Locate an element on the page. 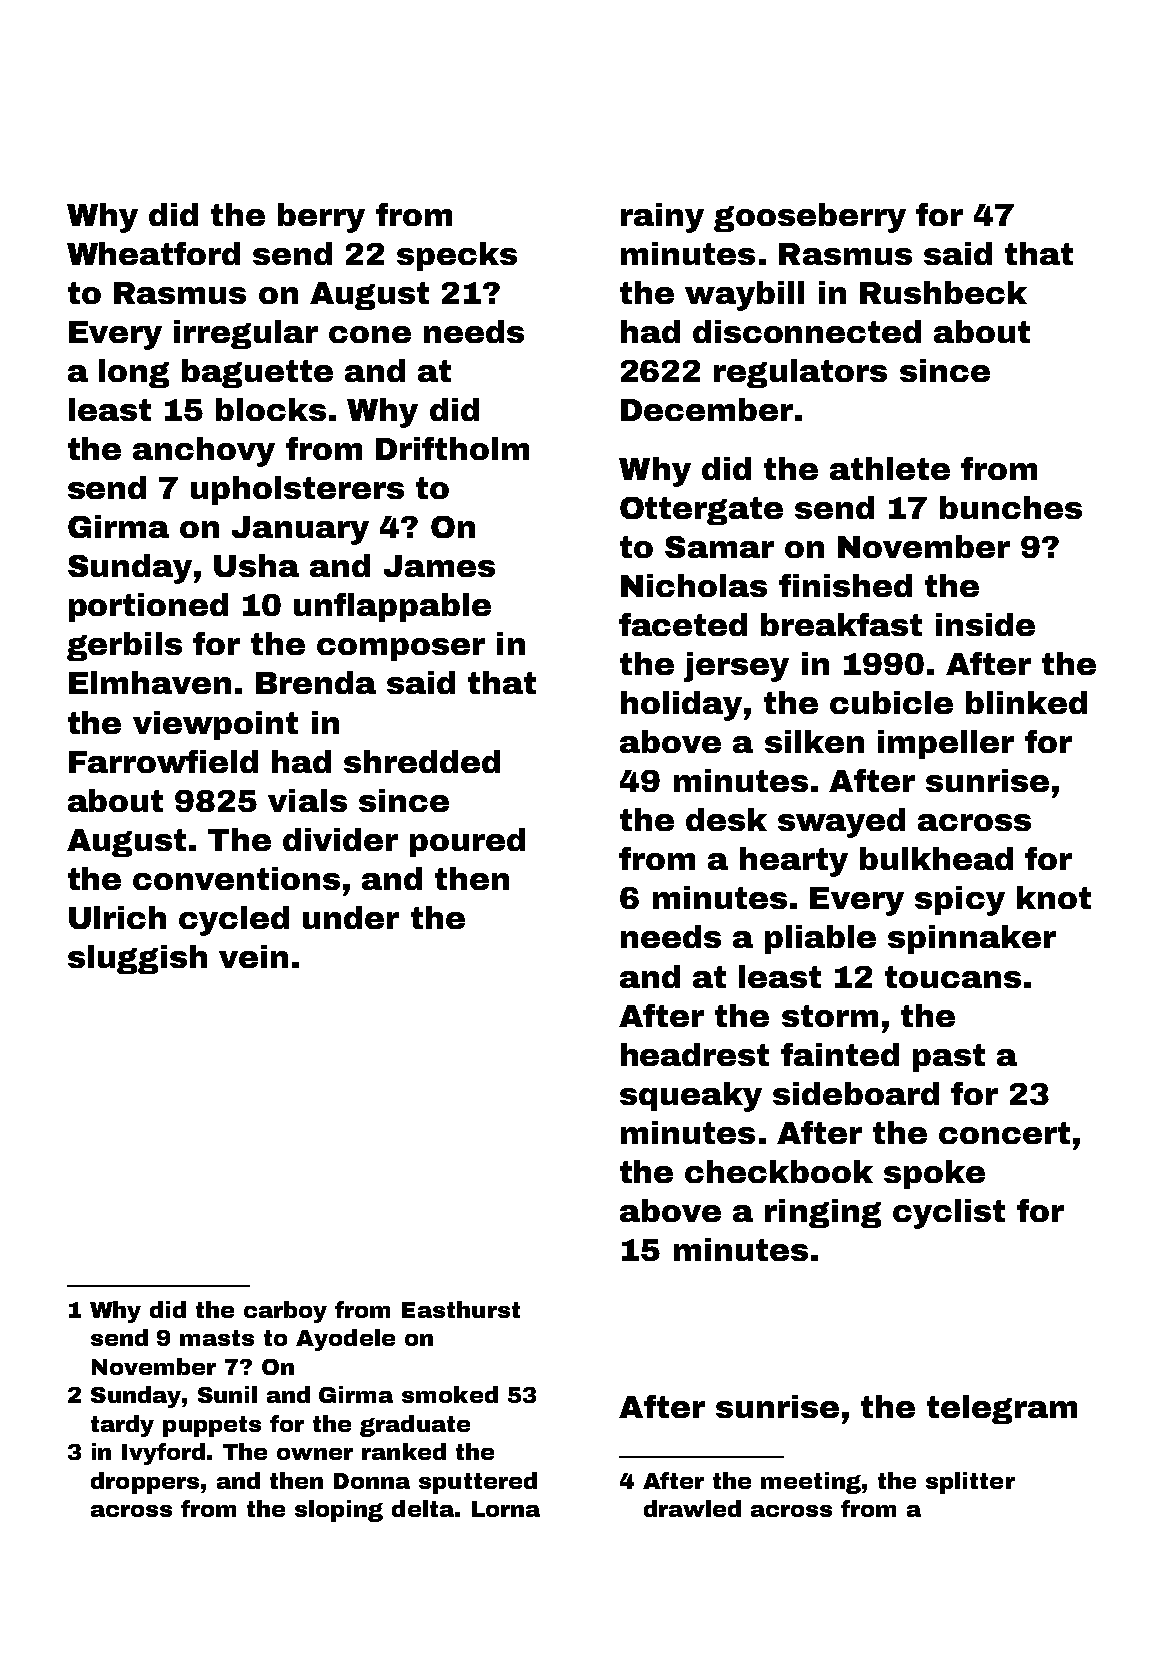 The height and width of the image is (1654, 1165). smoked is located at coordinates (450, 1394).
